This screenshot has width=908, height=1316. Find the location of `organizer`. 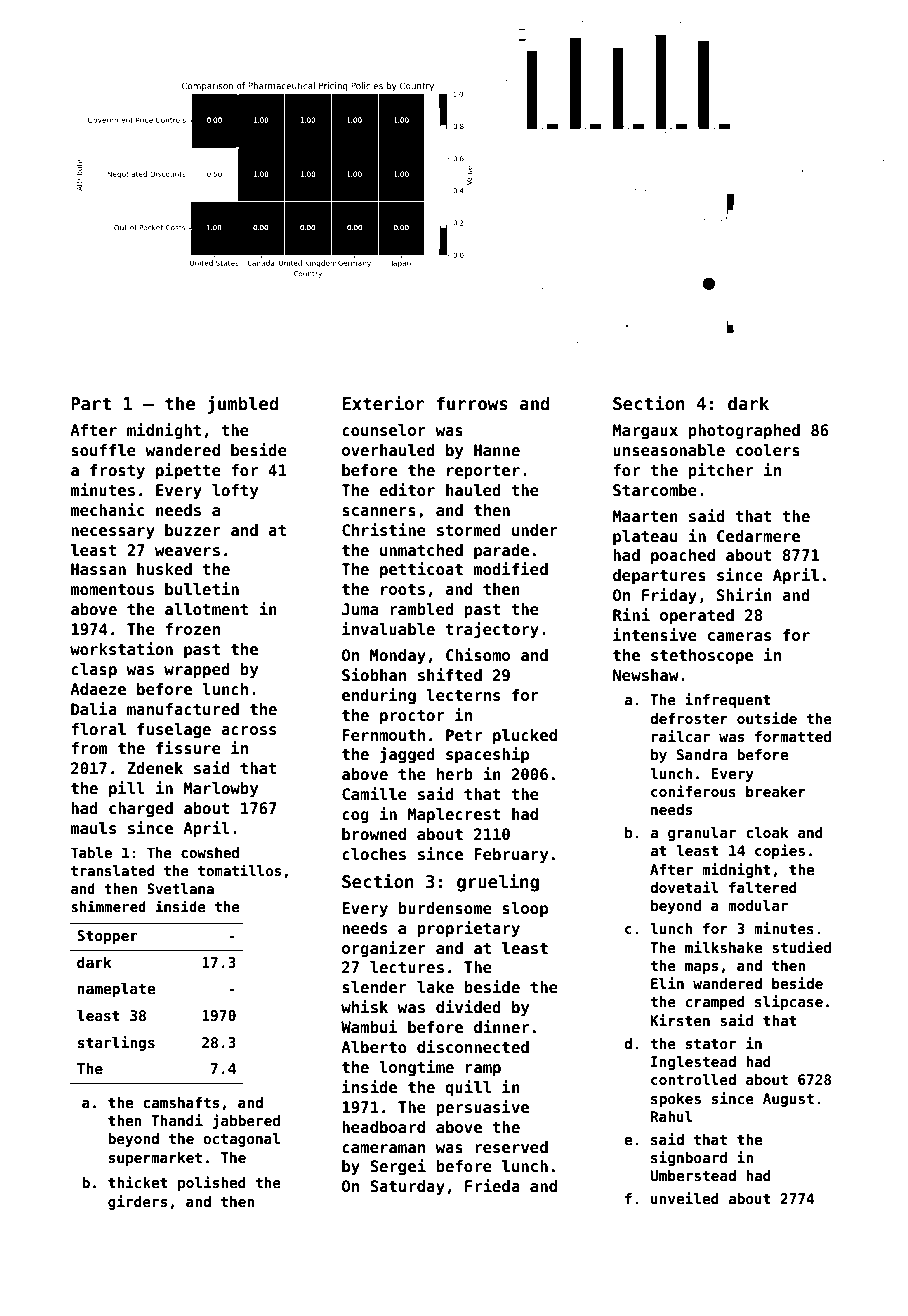

organizer is located at coordinates (384, 949).
